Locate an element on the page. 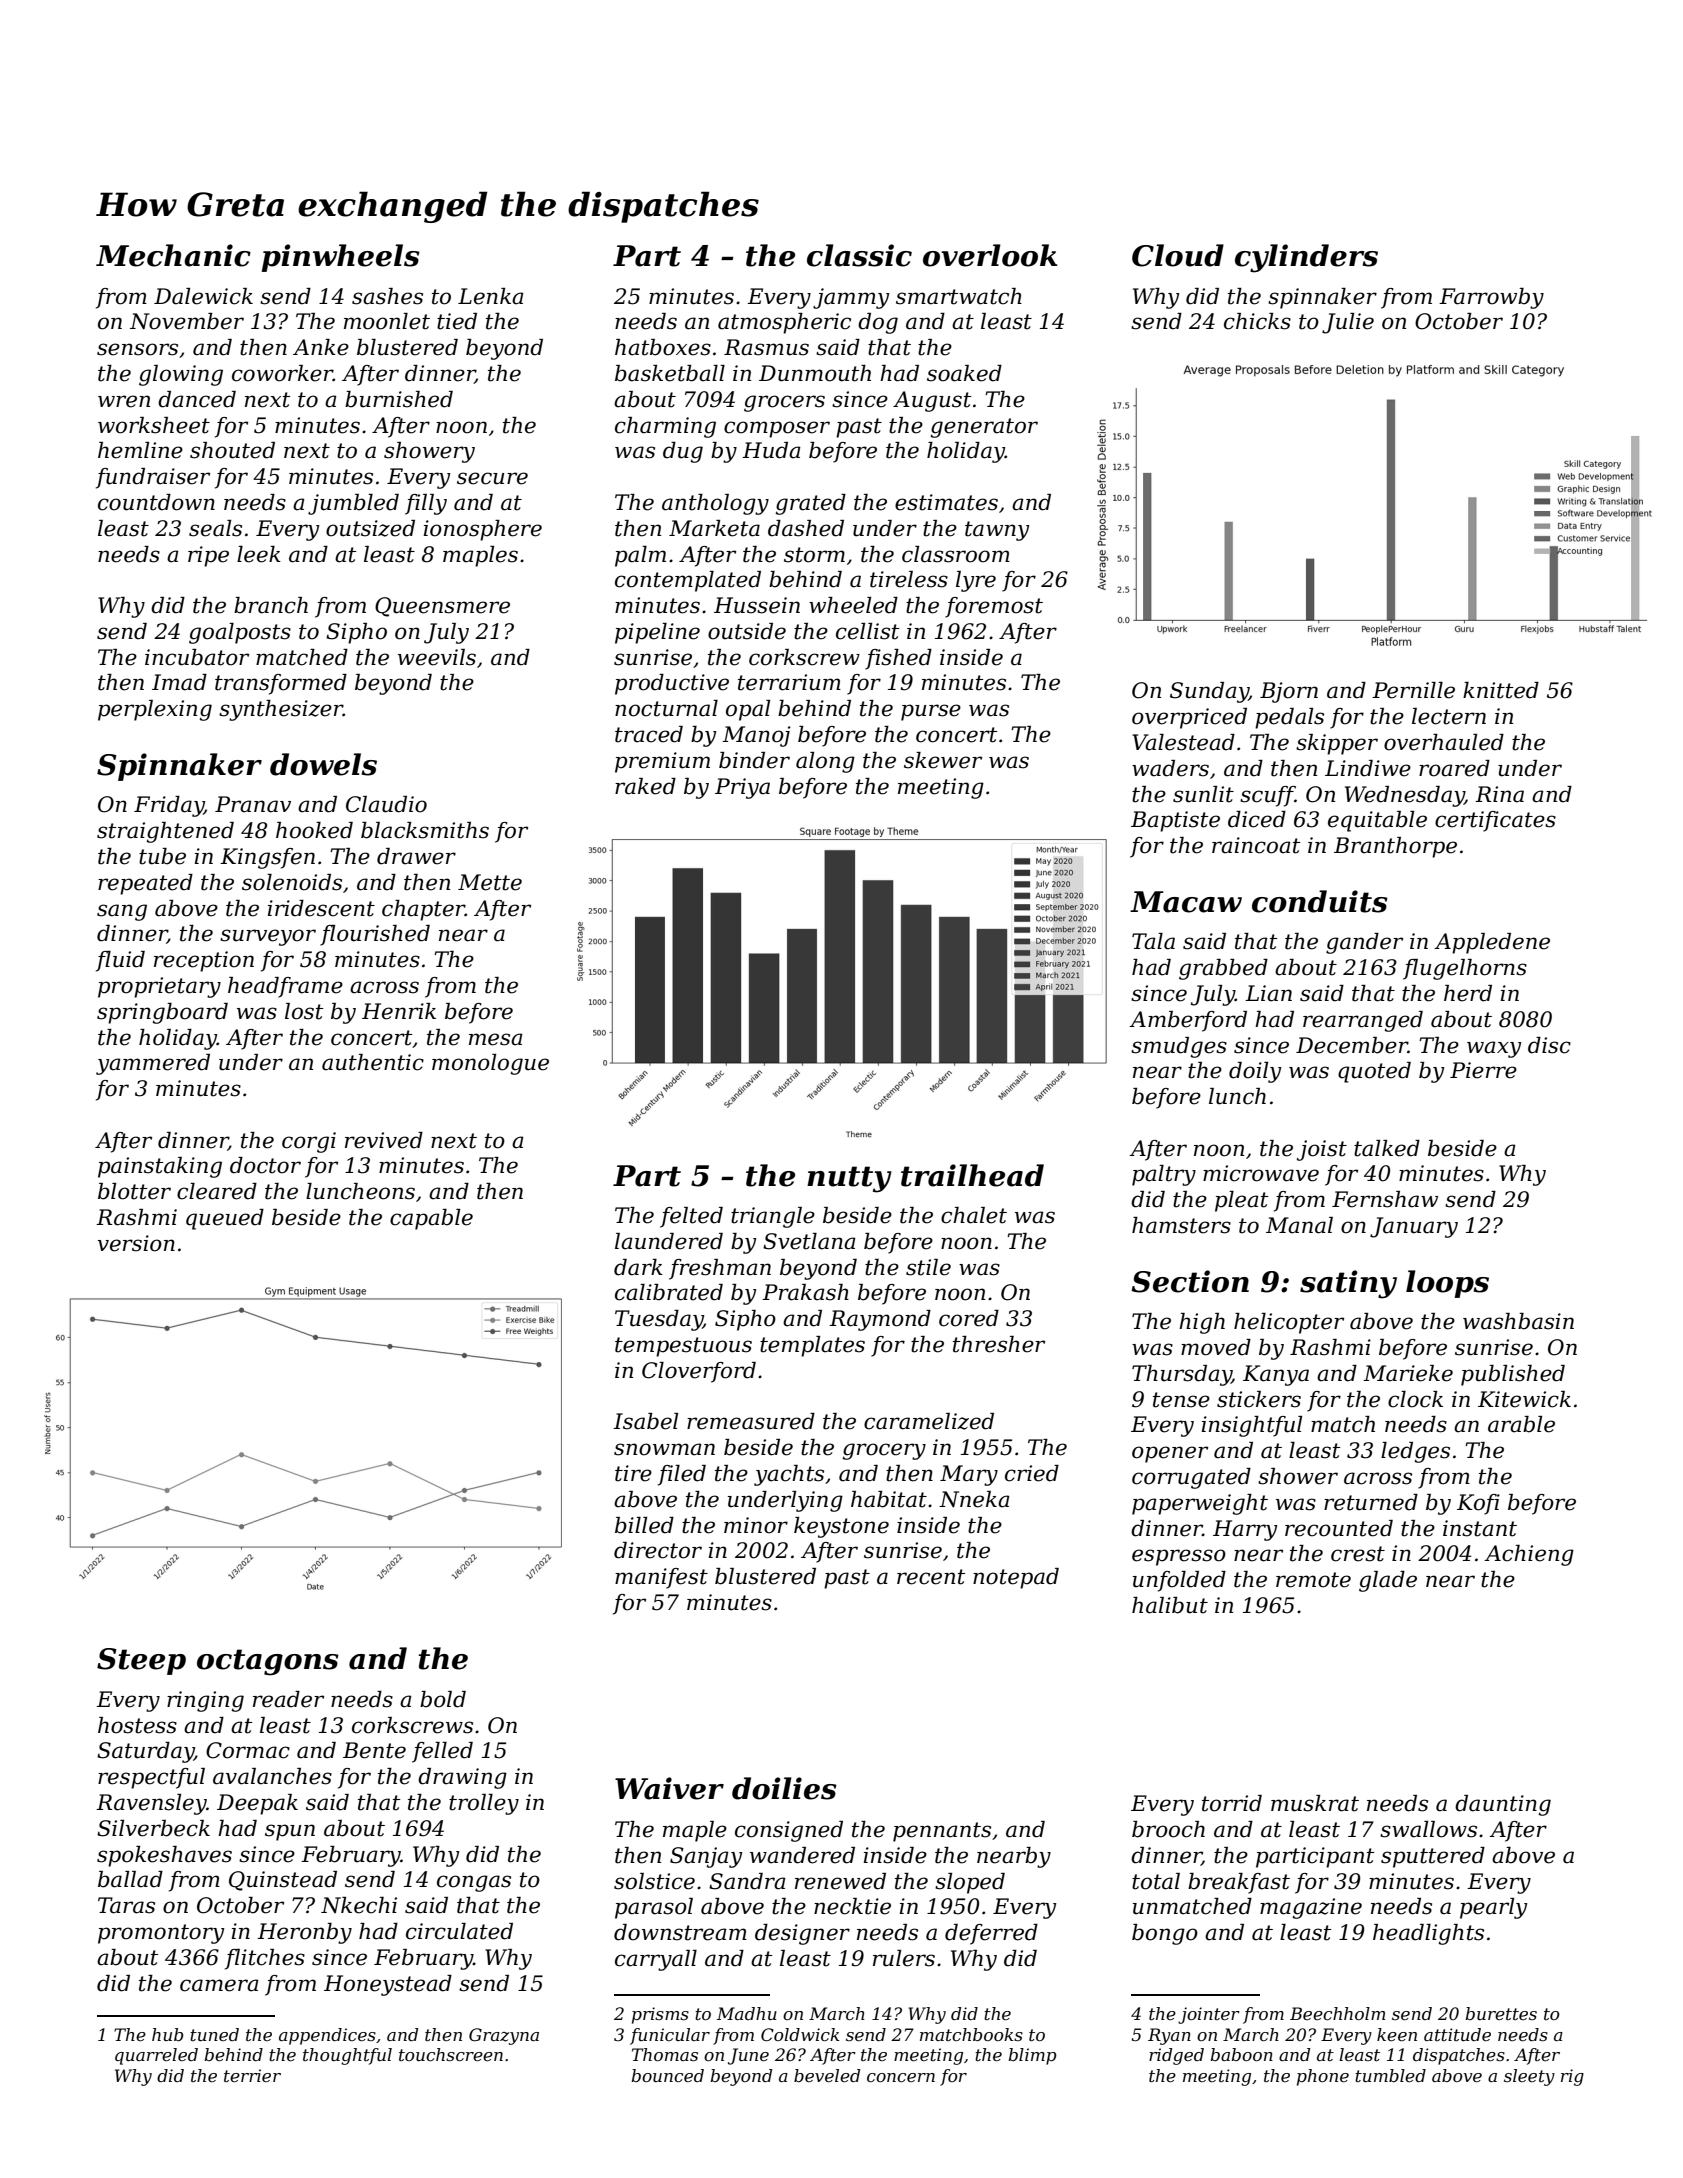 The width and height of the image is (1683, 2178). camera is located at coordinates (219, 1985).
